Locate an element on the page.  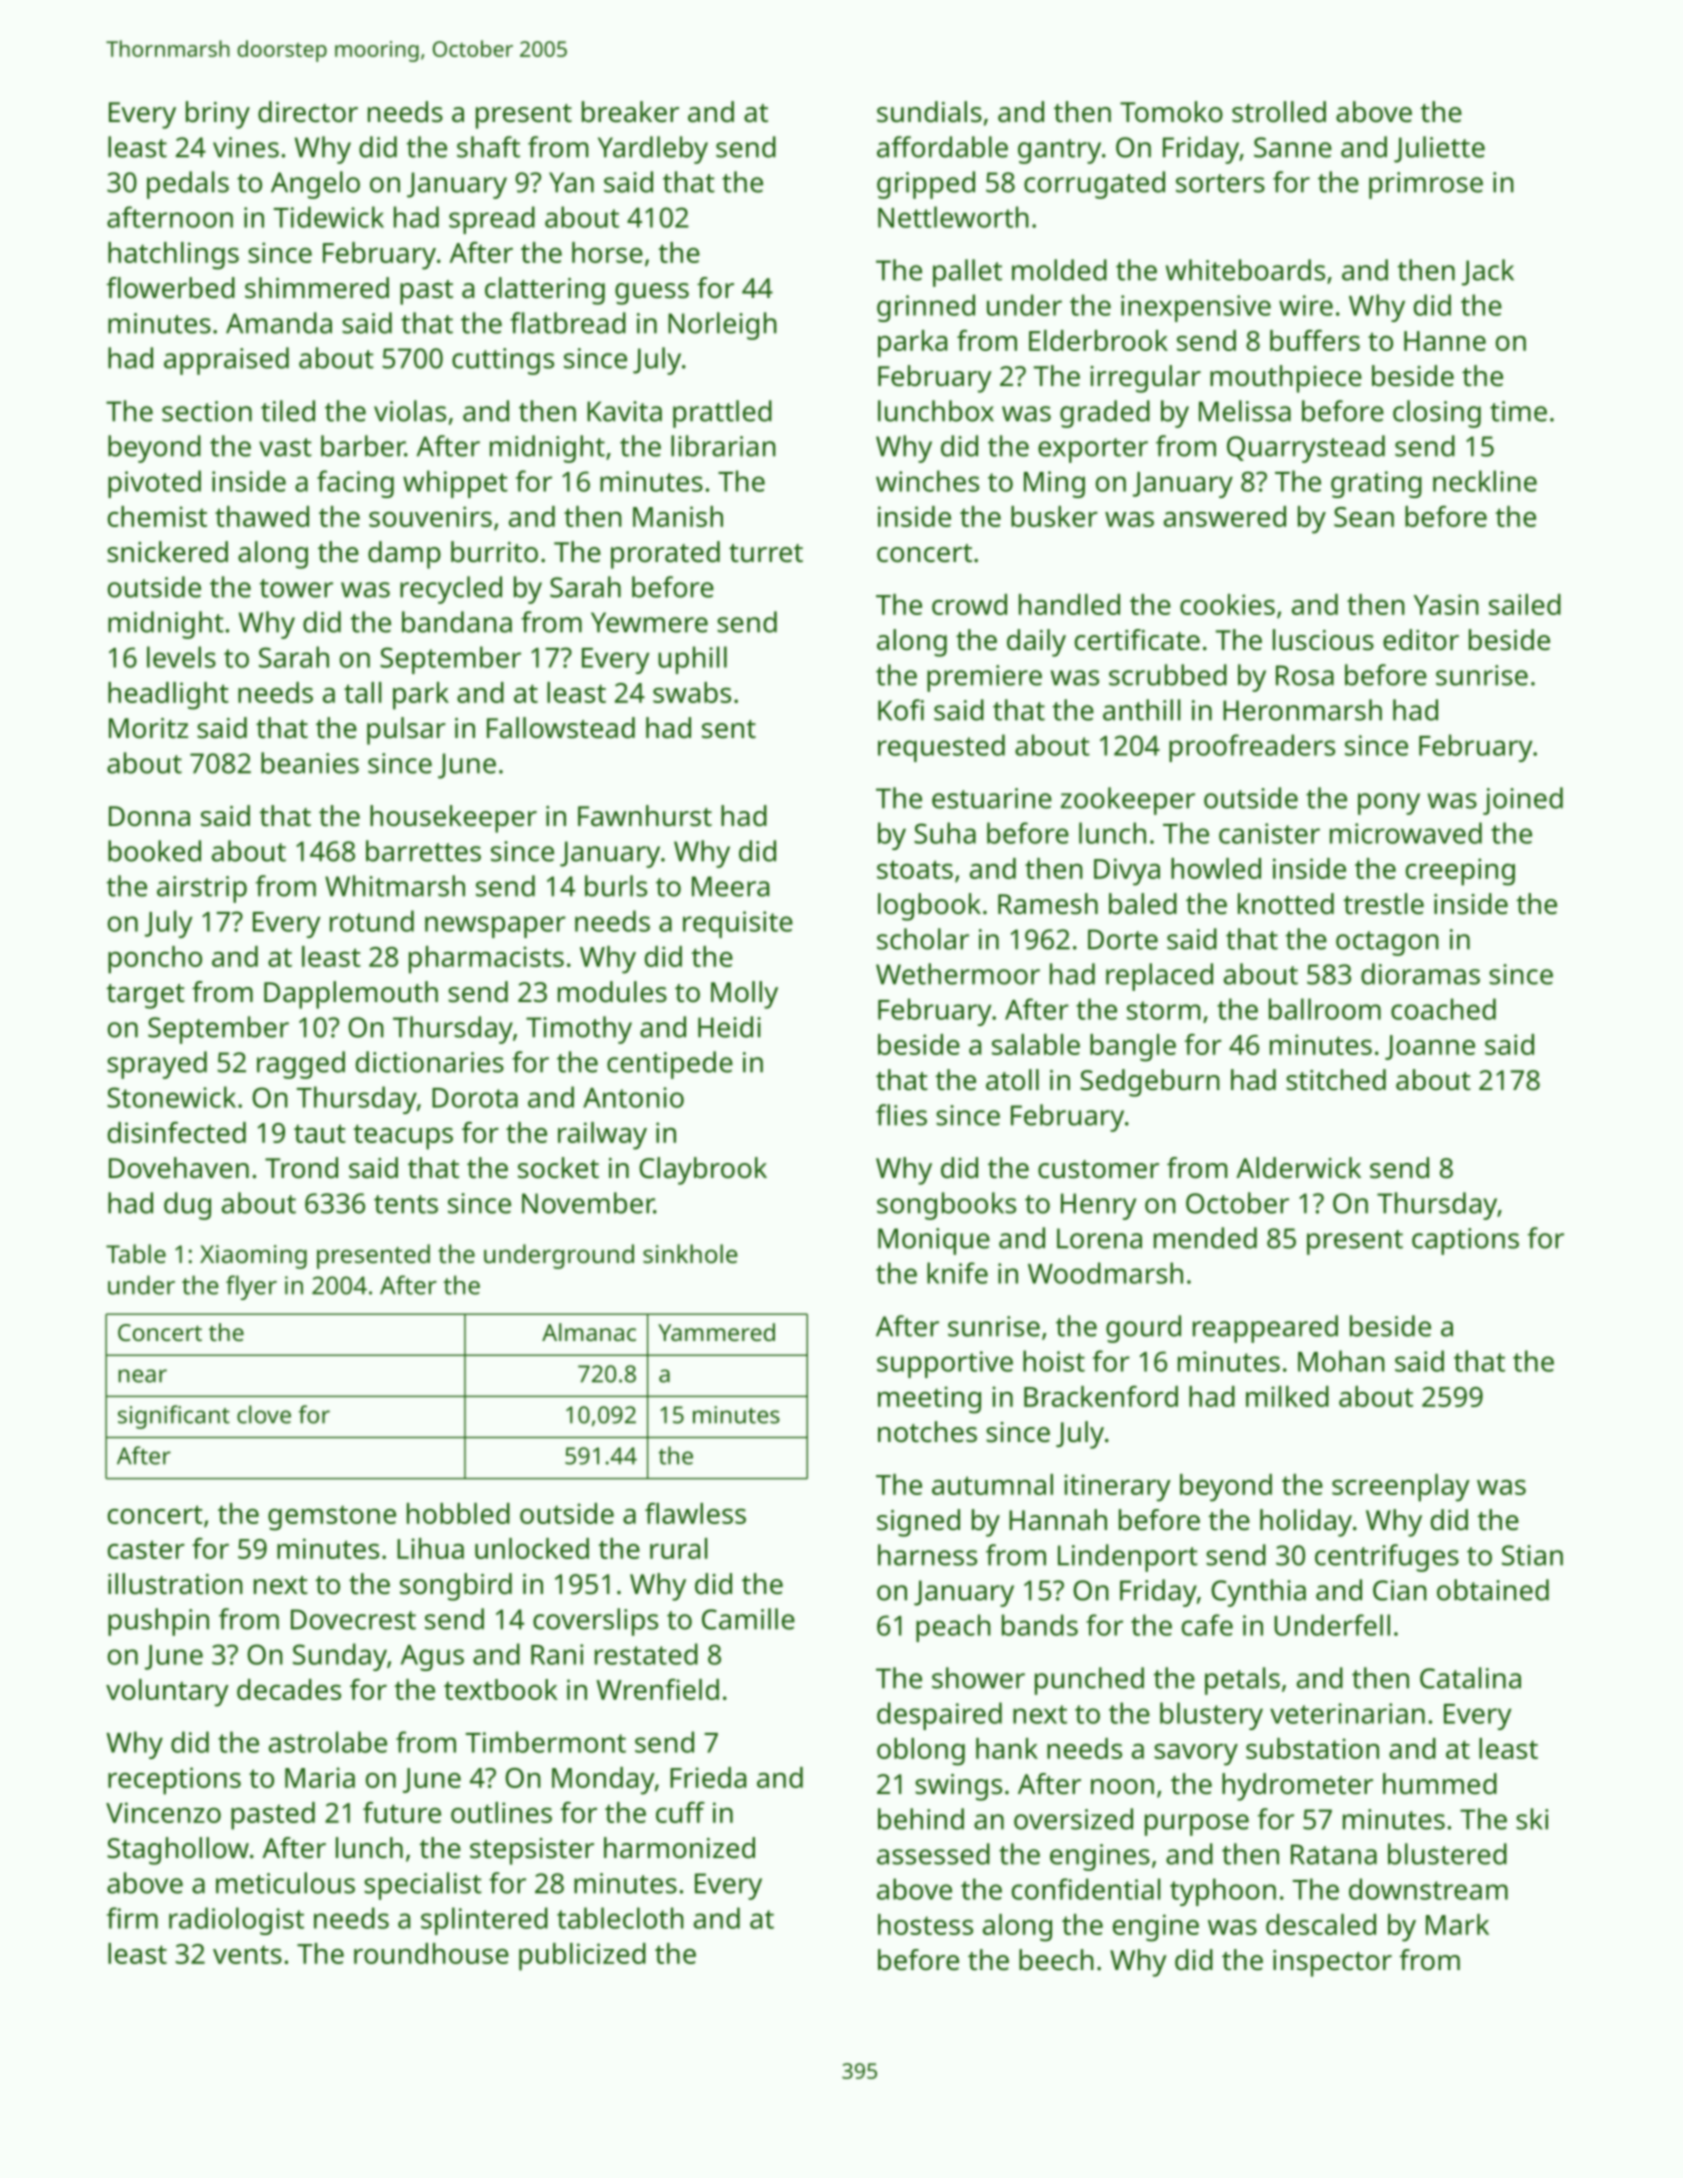
pedals is located at coordinates (188, 185).
